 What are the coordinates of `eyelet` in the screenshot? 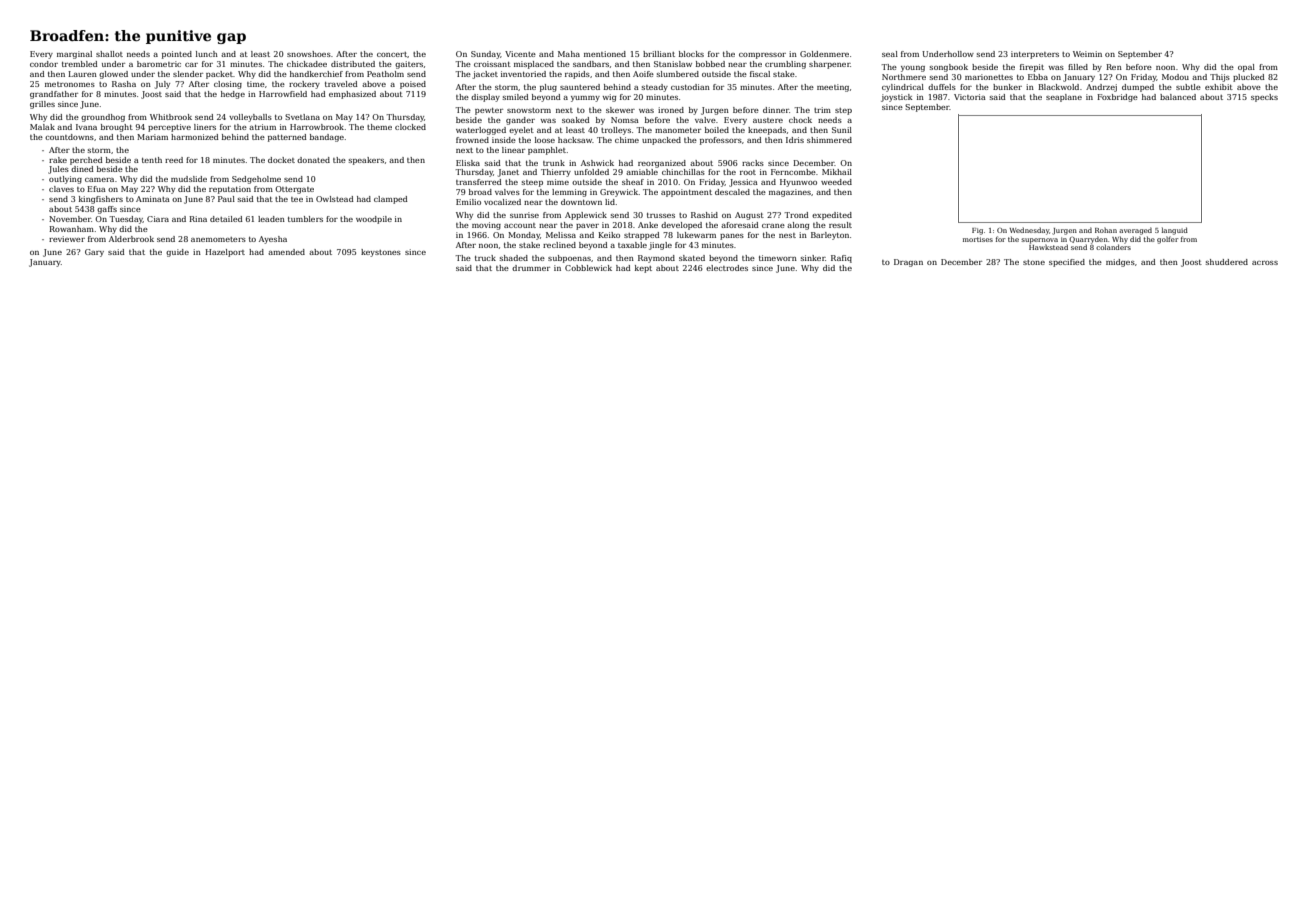 It's located at (521, 131).
